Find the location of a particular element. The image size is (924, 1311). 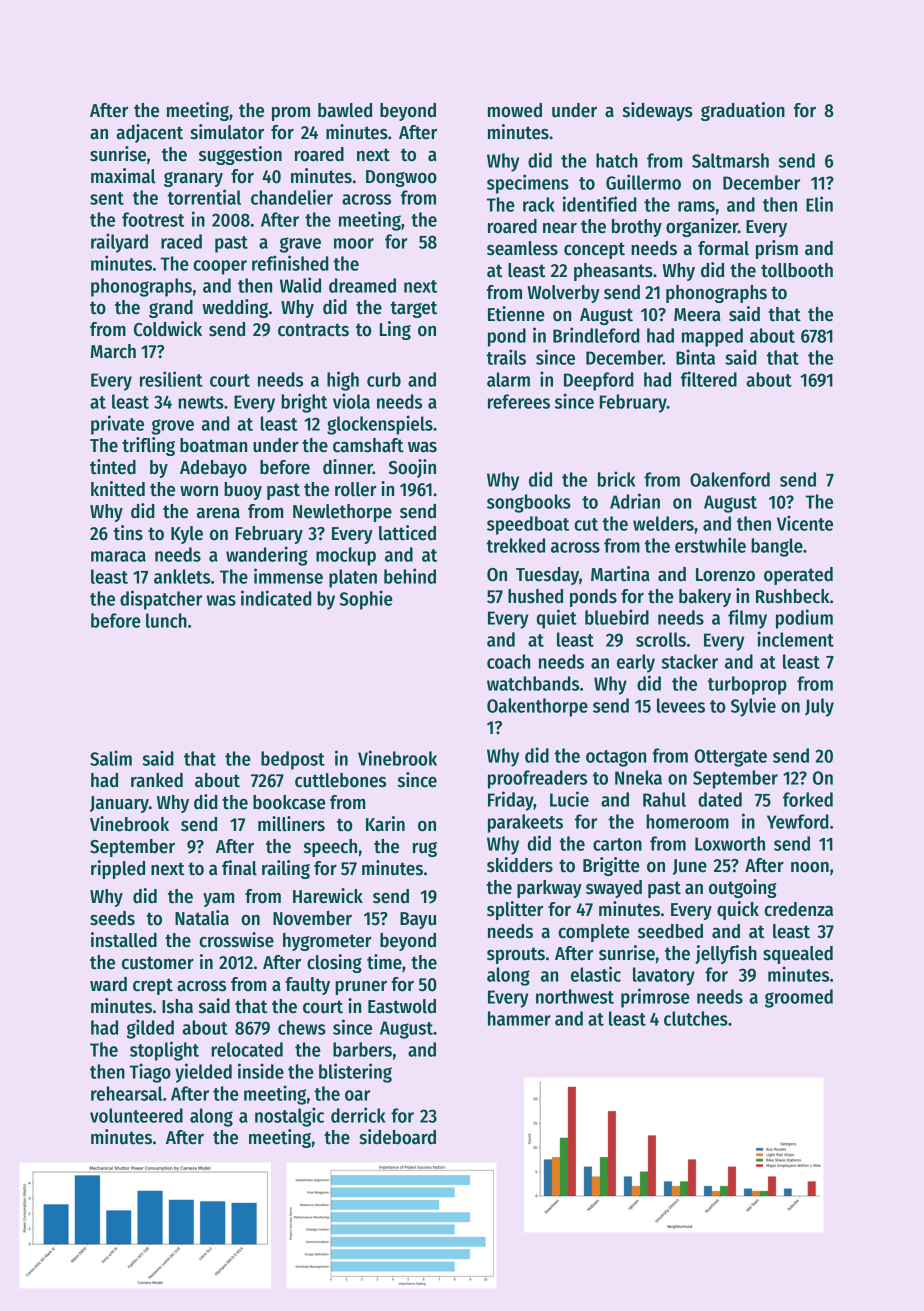

Coldwick is located at coordinates (168, 329).
